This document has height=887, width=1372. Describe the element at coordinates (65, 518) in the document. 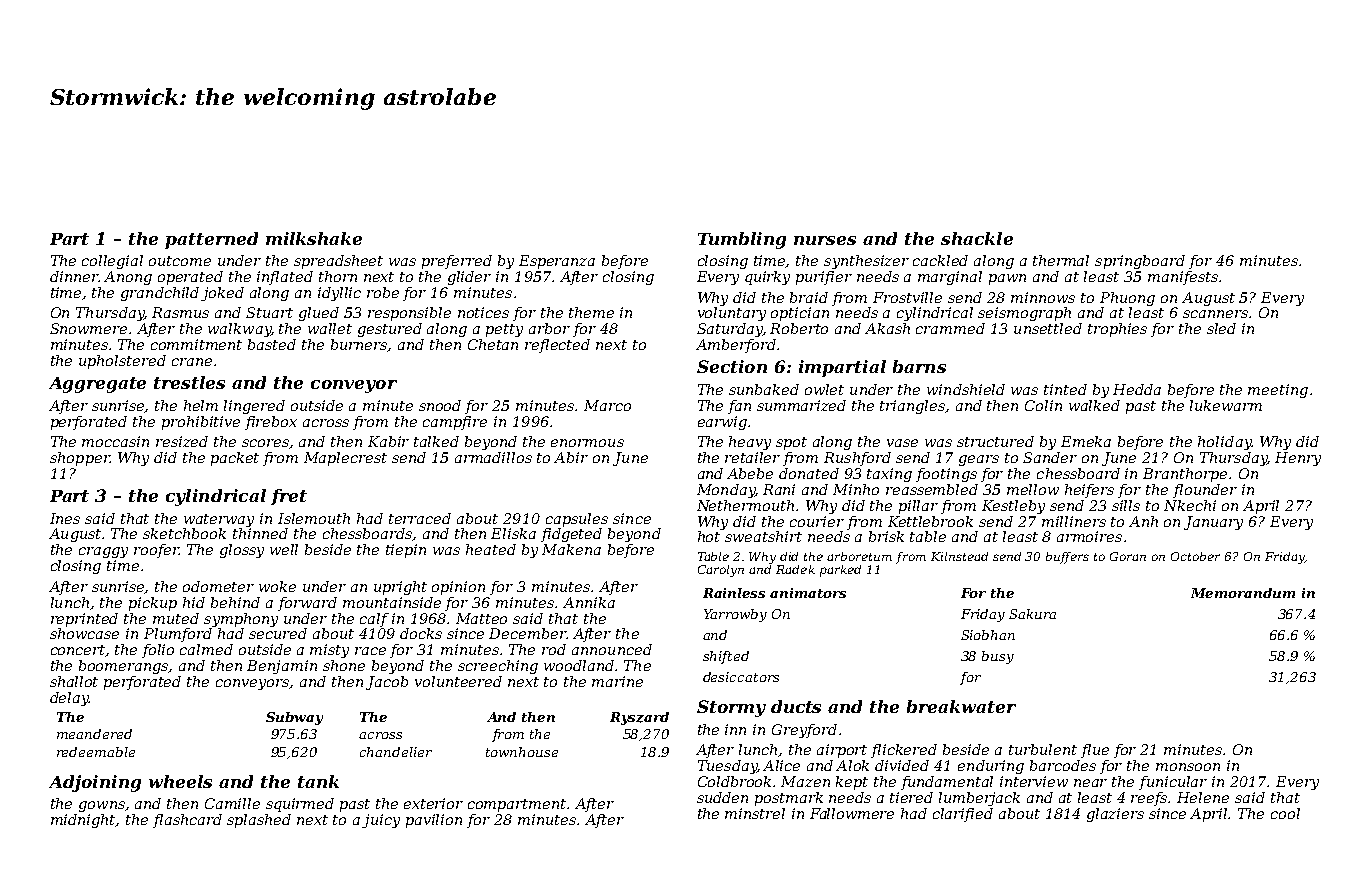

I see `Ines` at that location.
